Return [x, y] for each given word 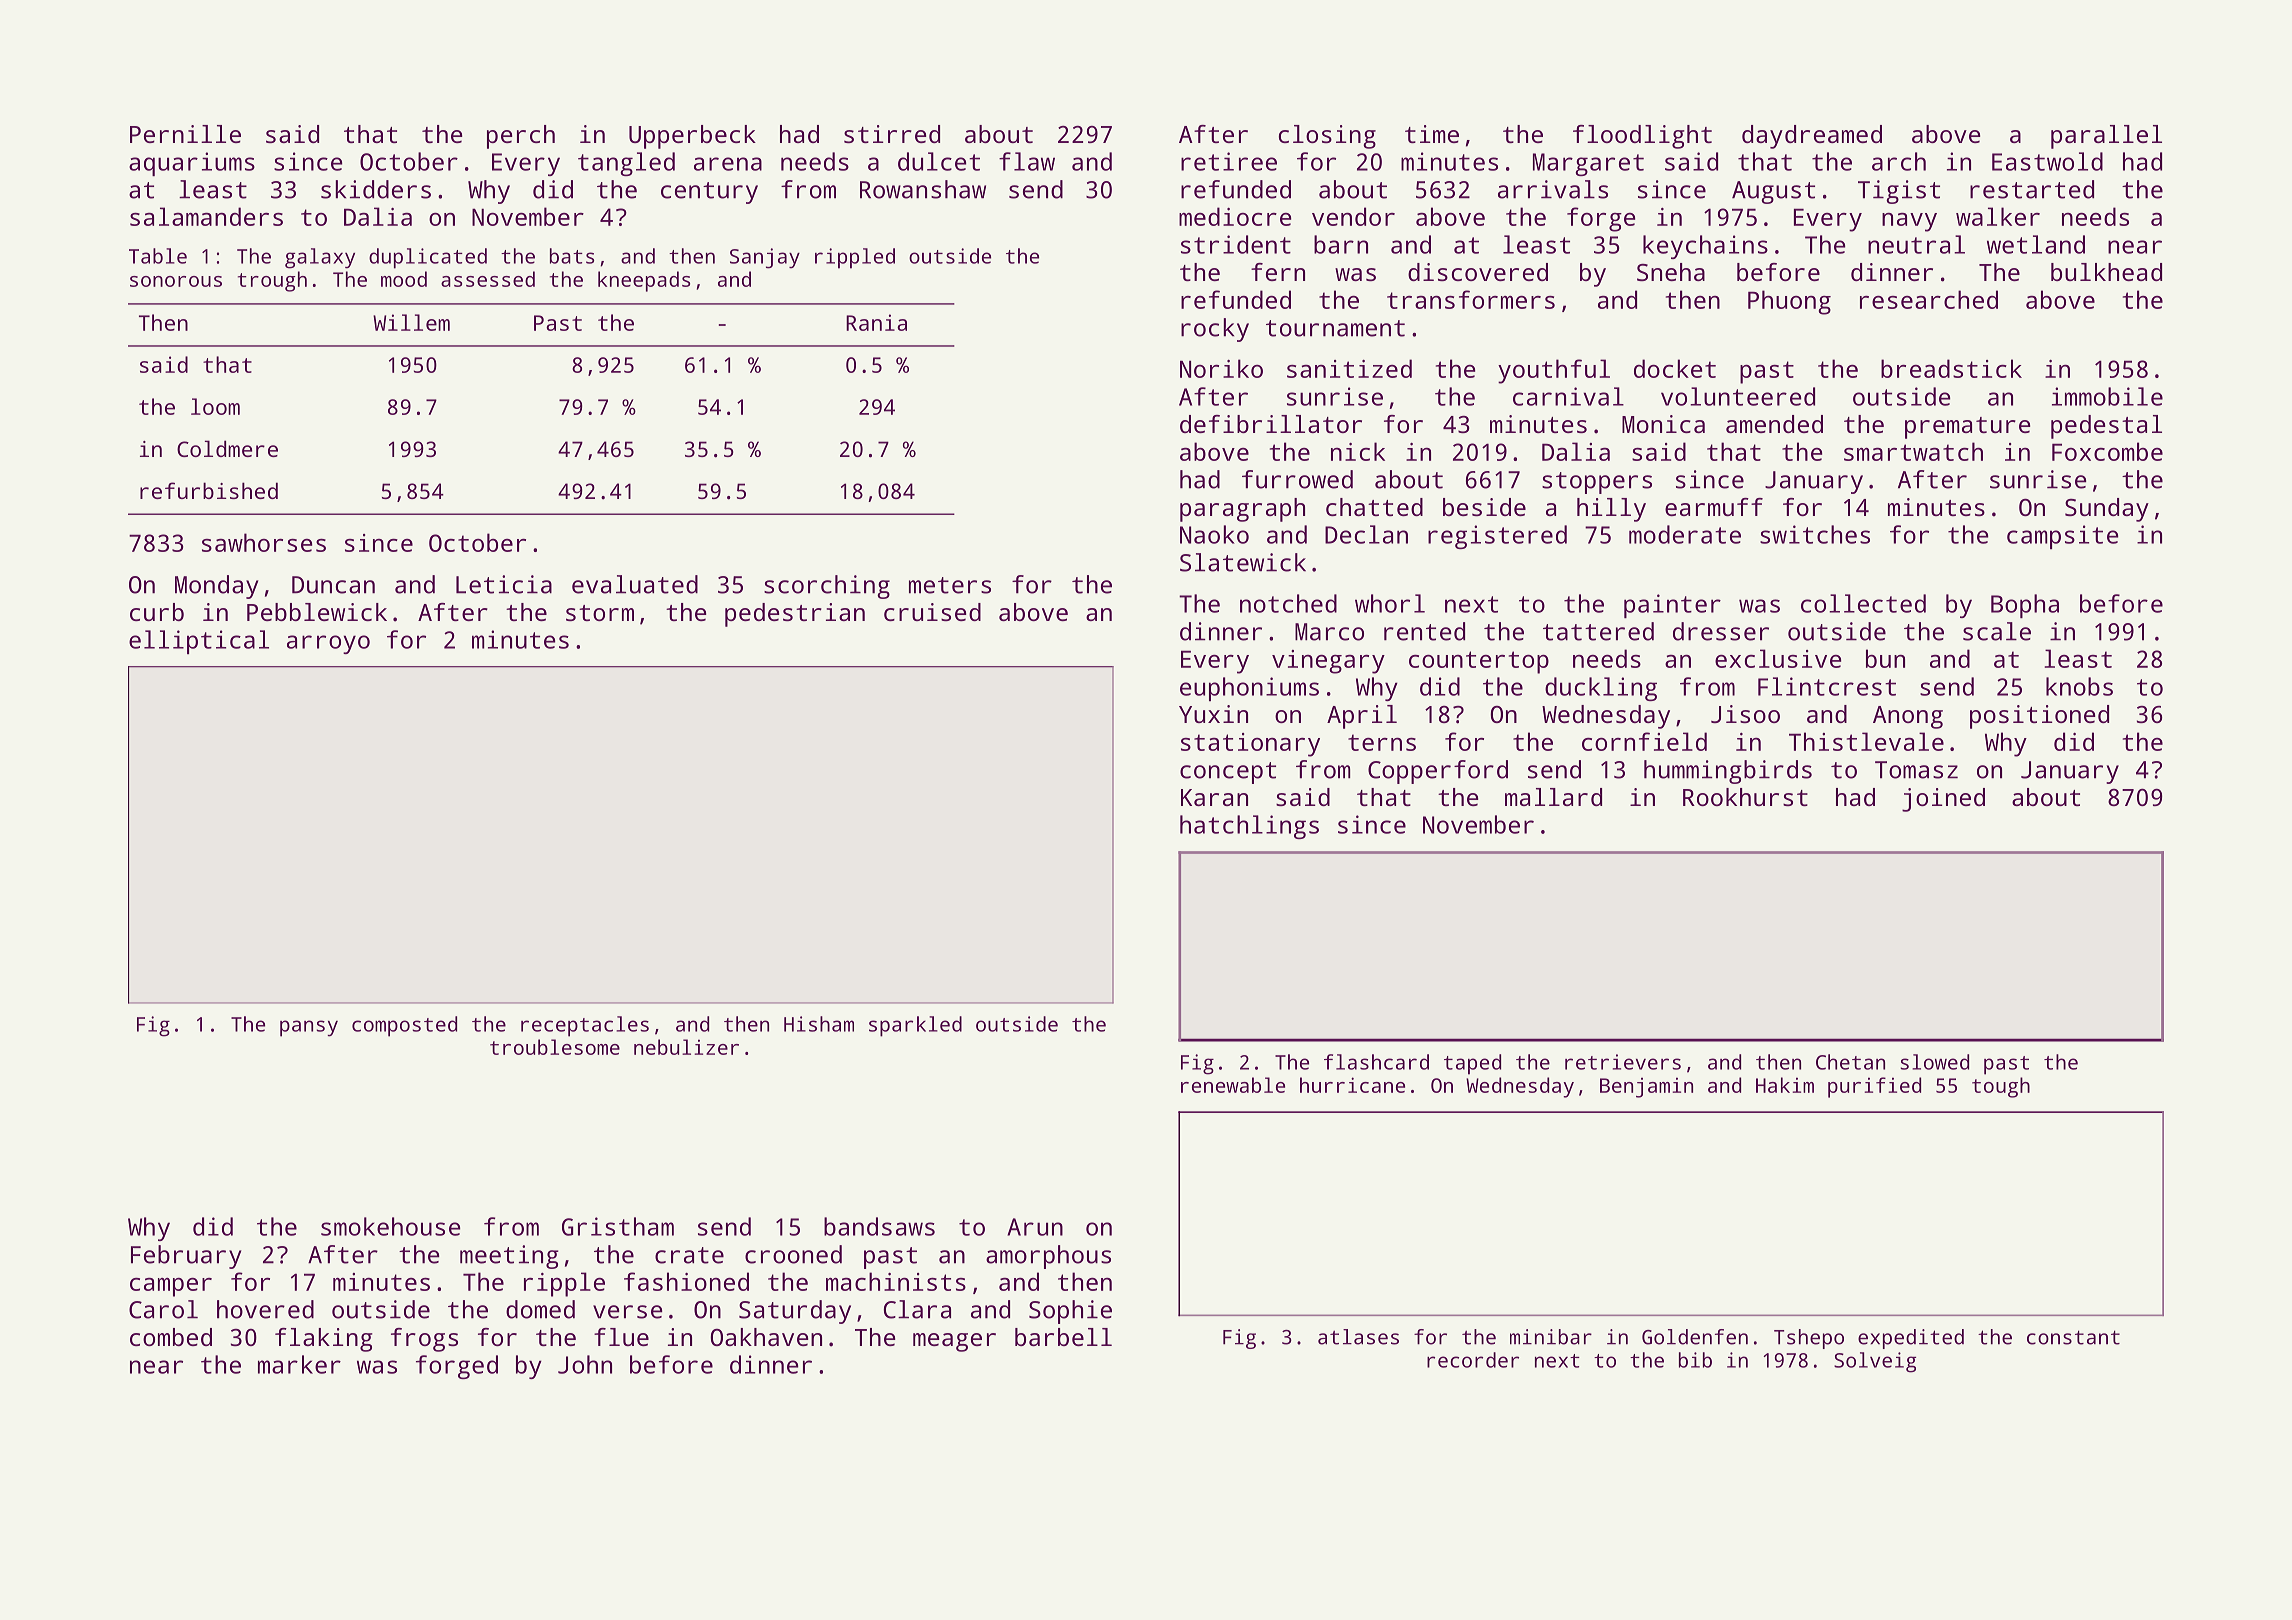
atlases [1358, 1337]
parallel [2106, 137]
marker [299, 1364]
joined [1943, 800]
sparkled [915, 1026]
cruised [932, 612]
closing [1327, 137]
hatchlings [1249, 827]
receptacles [585, 1026]
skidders [376, 189]
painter [1672, 606]
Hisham [819, 1024]
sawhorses [264, 542]
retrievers [1623, 1062]
